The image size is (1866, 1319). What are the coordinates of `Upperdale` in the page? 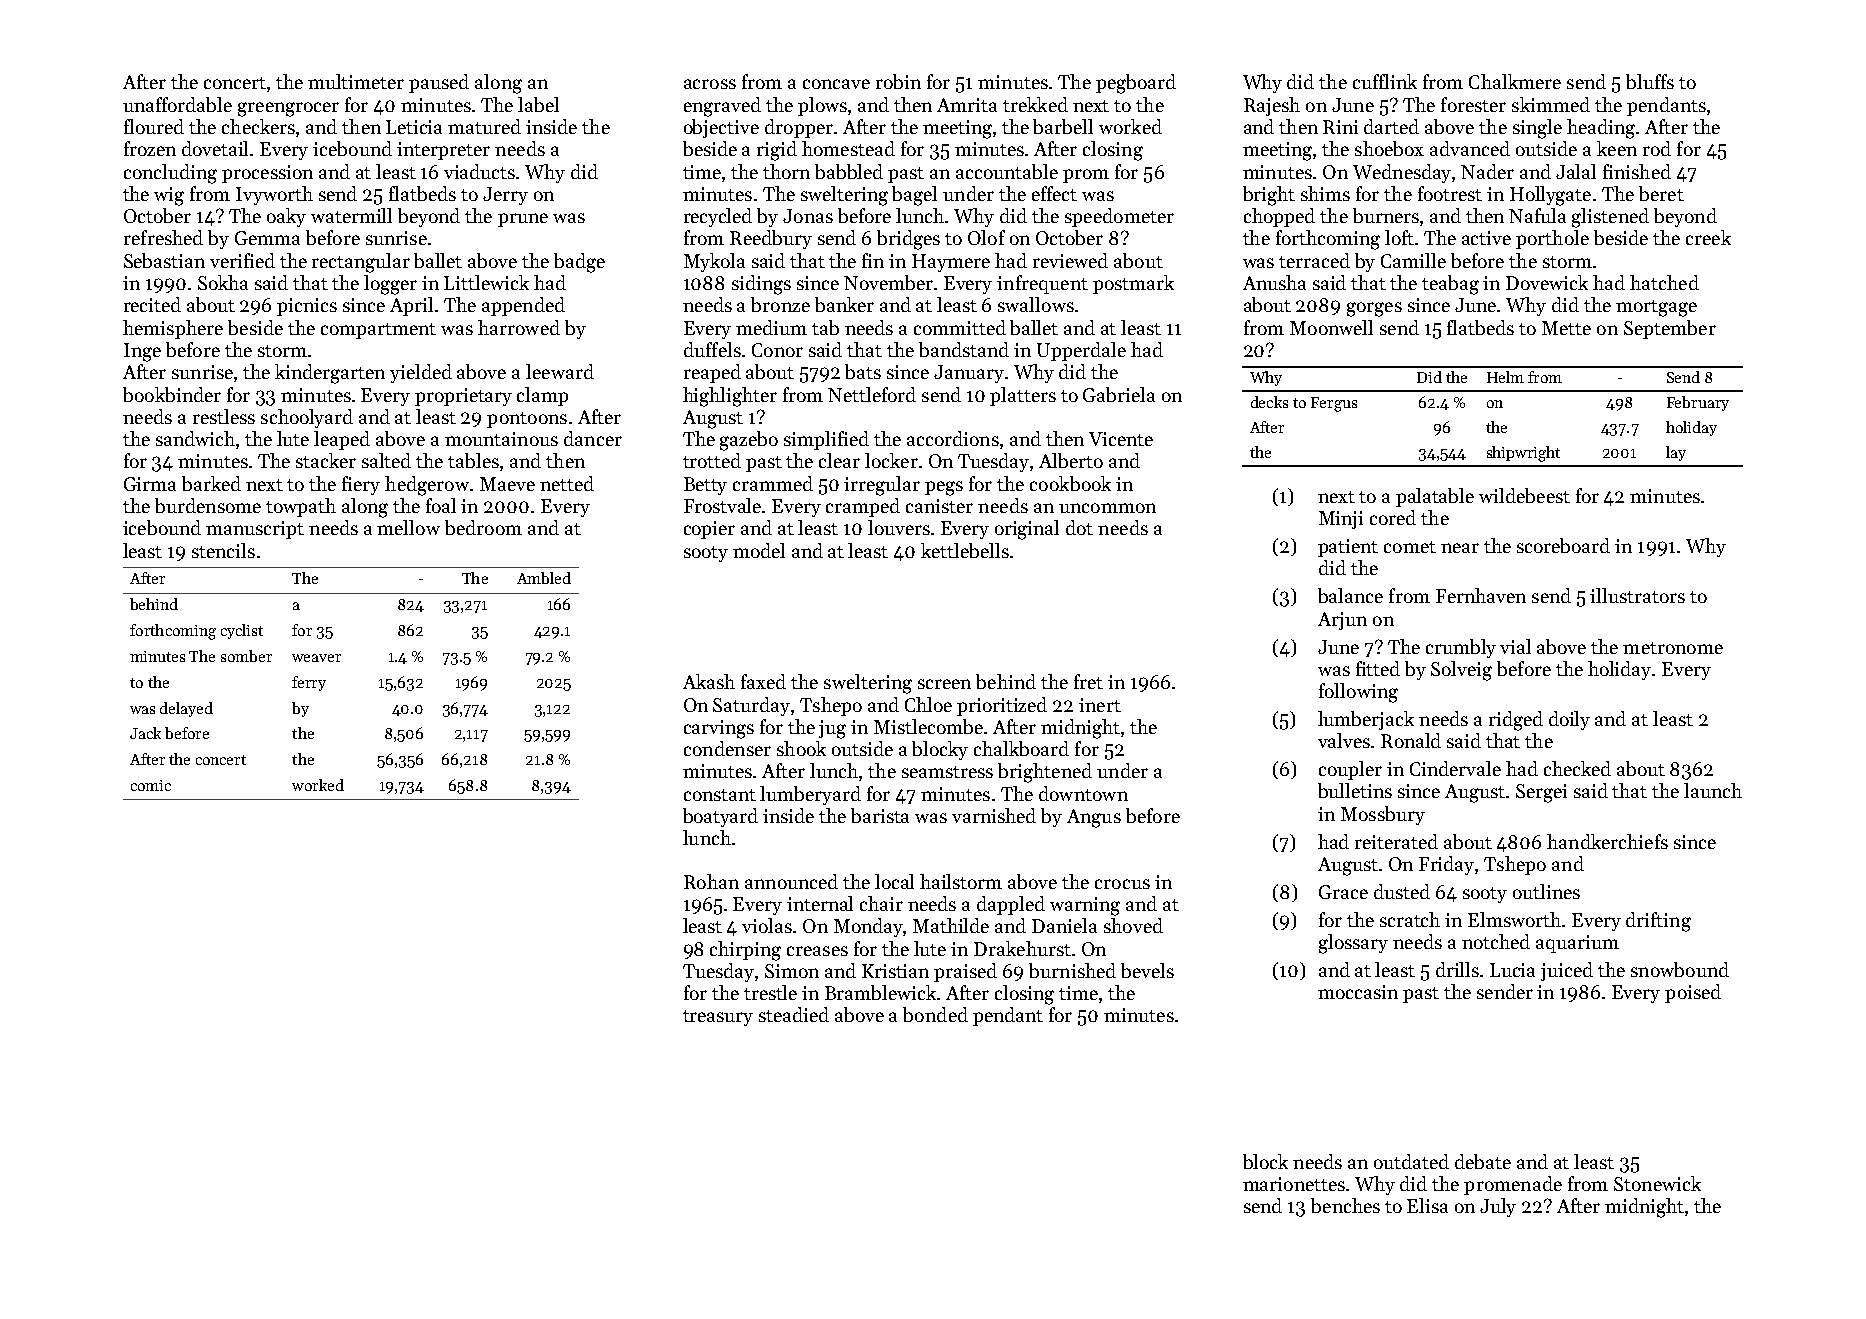 It's located at (1081, 351).
